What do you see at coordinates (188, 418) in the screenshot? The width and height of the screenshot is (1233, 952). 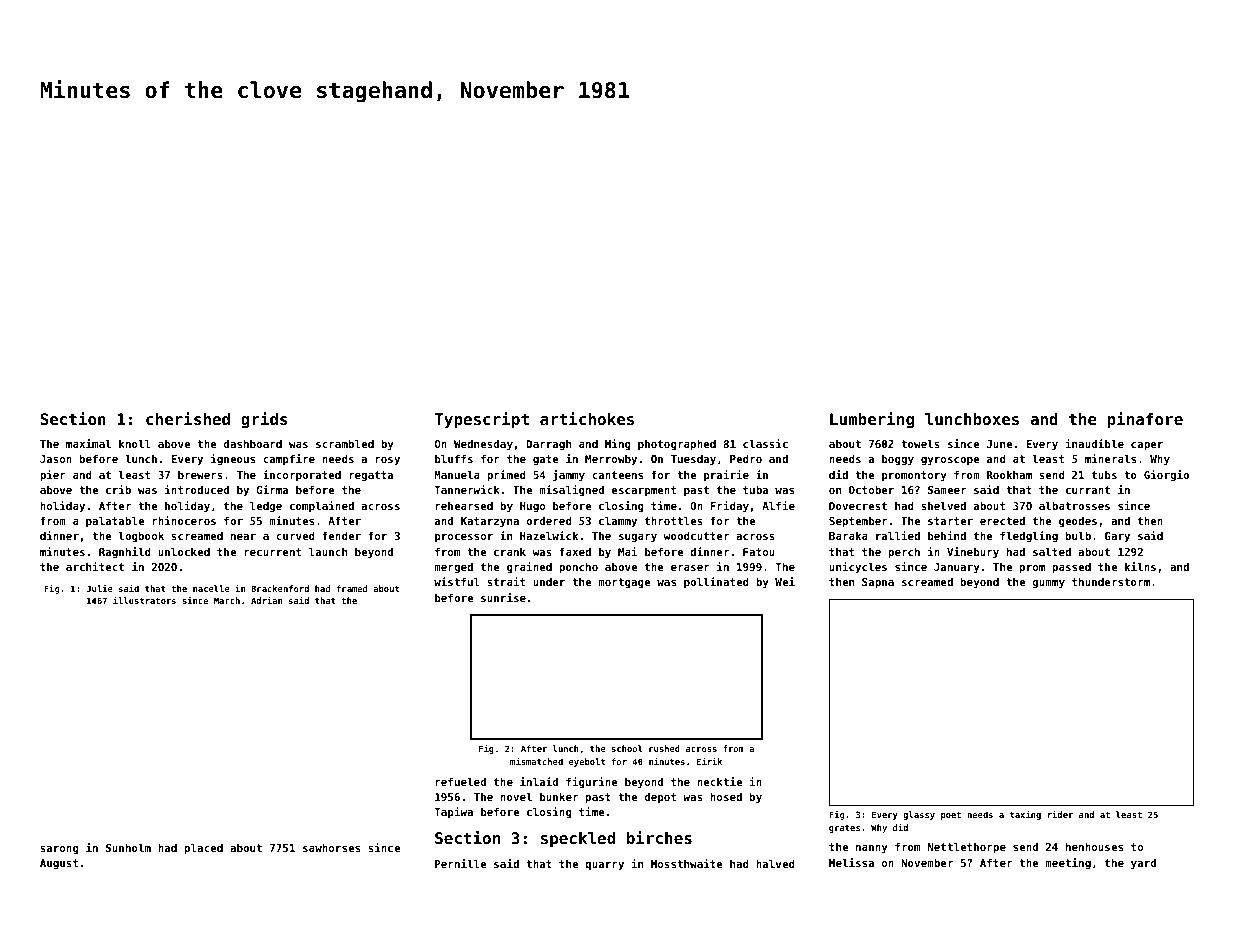 I see `cherished` at bounding box center [188, 418].
